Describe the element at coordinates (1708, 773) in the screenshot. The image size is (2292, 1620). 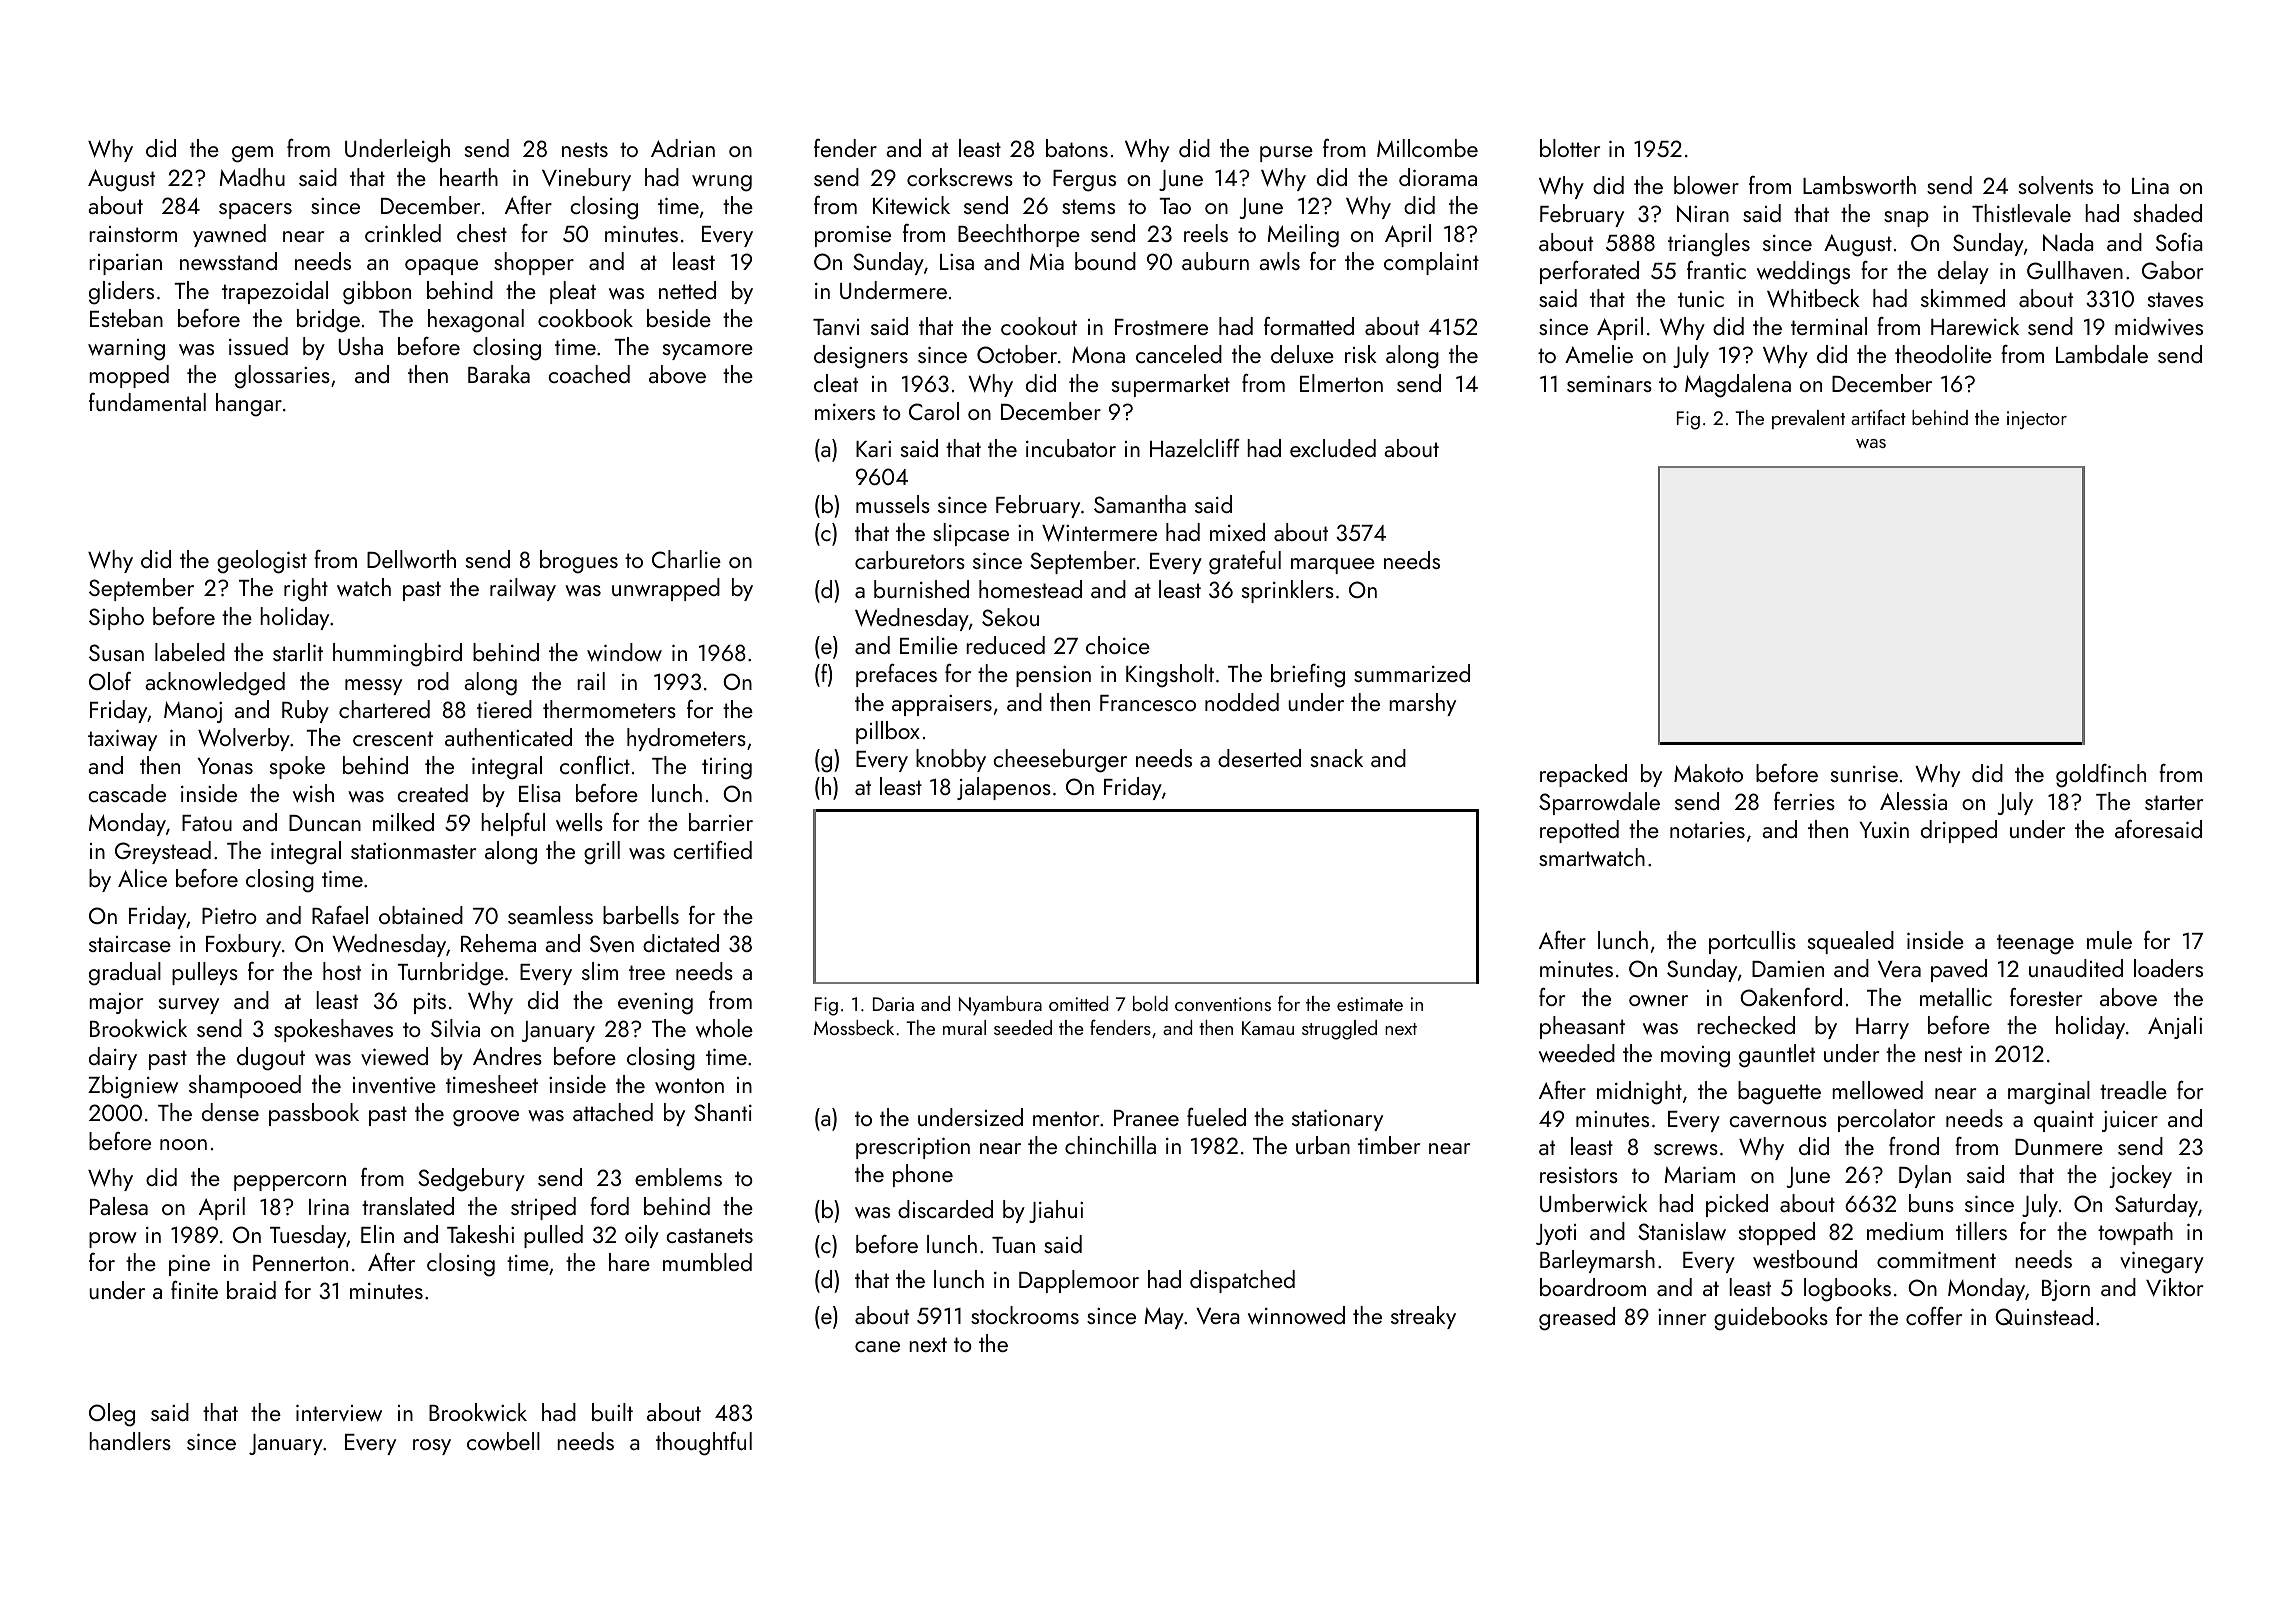
I see `Makoto` at that location.
